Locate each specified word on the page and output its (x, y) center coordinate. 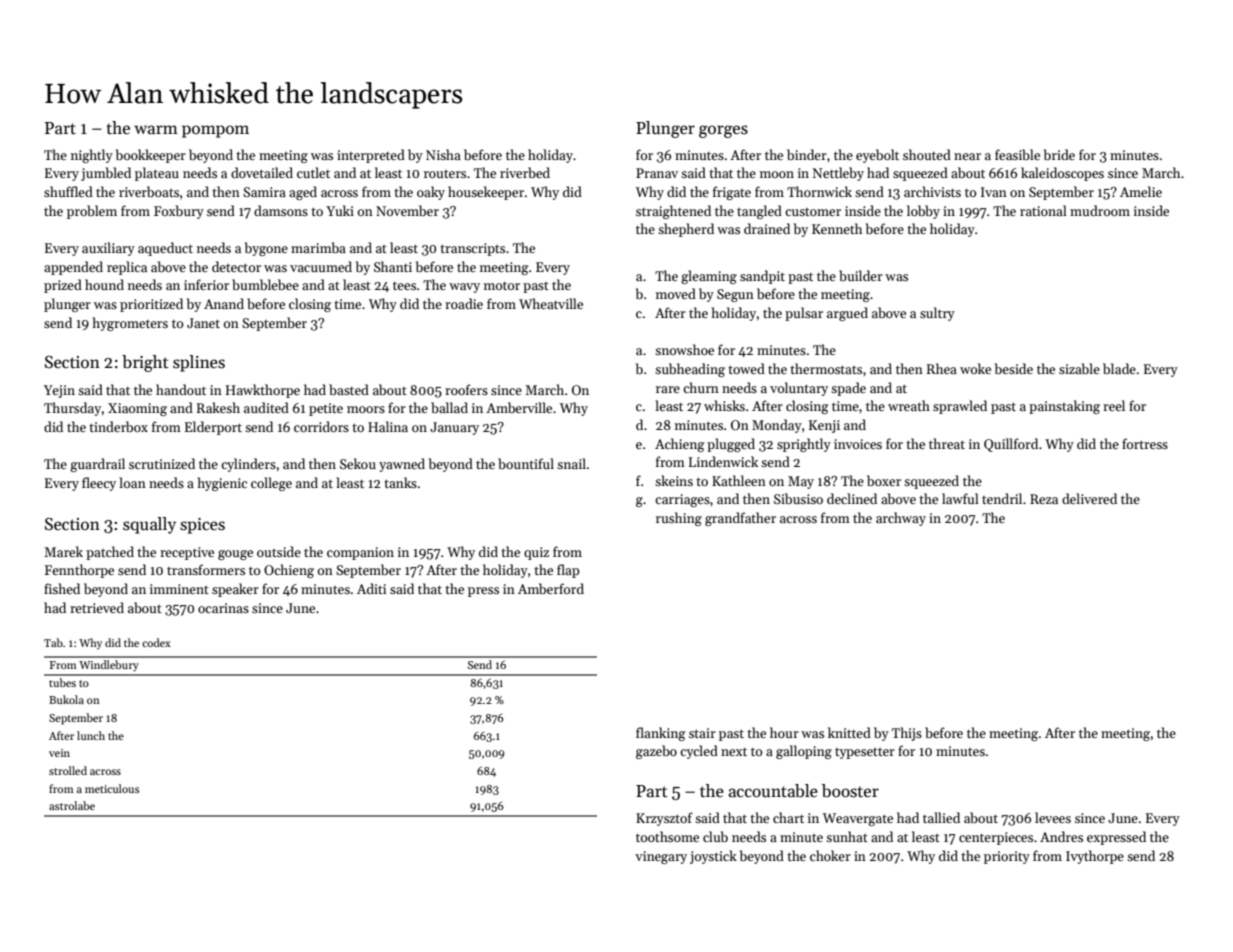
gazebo (656, 752)
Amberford (551, 588)
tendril (1002, 498)
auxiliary (108, 249)
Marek (63, 551)
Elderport (213, 428)
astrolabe (72, 805)
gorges (723, 131)
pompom (215, 131)
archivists (932, 191)
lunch (91, 735)
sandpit (762, 277)
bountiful (526, 463)
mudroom (1100, 210)
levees (1053, 817)
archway (901, 519)
